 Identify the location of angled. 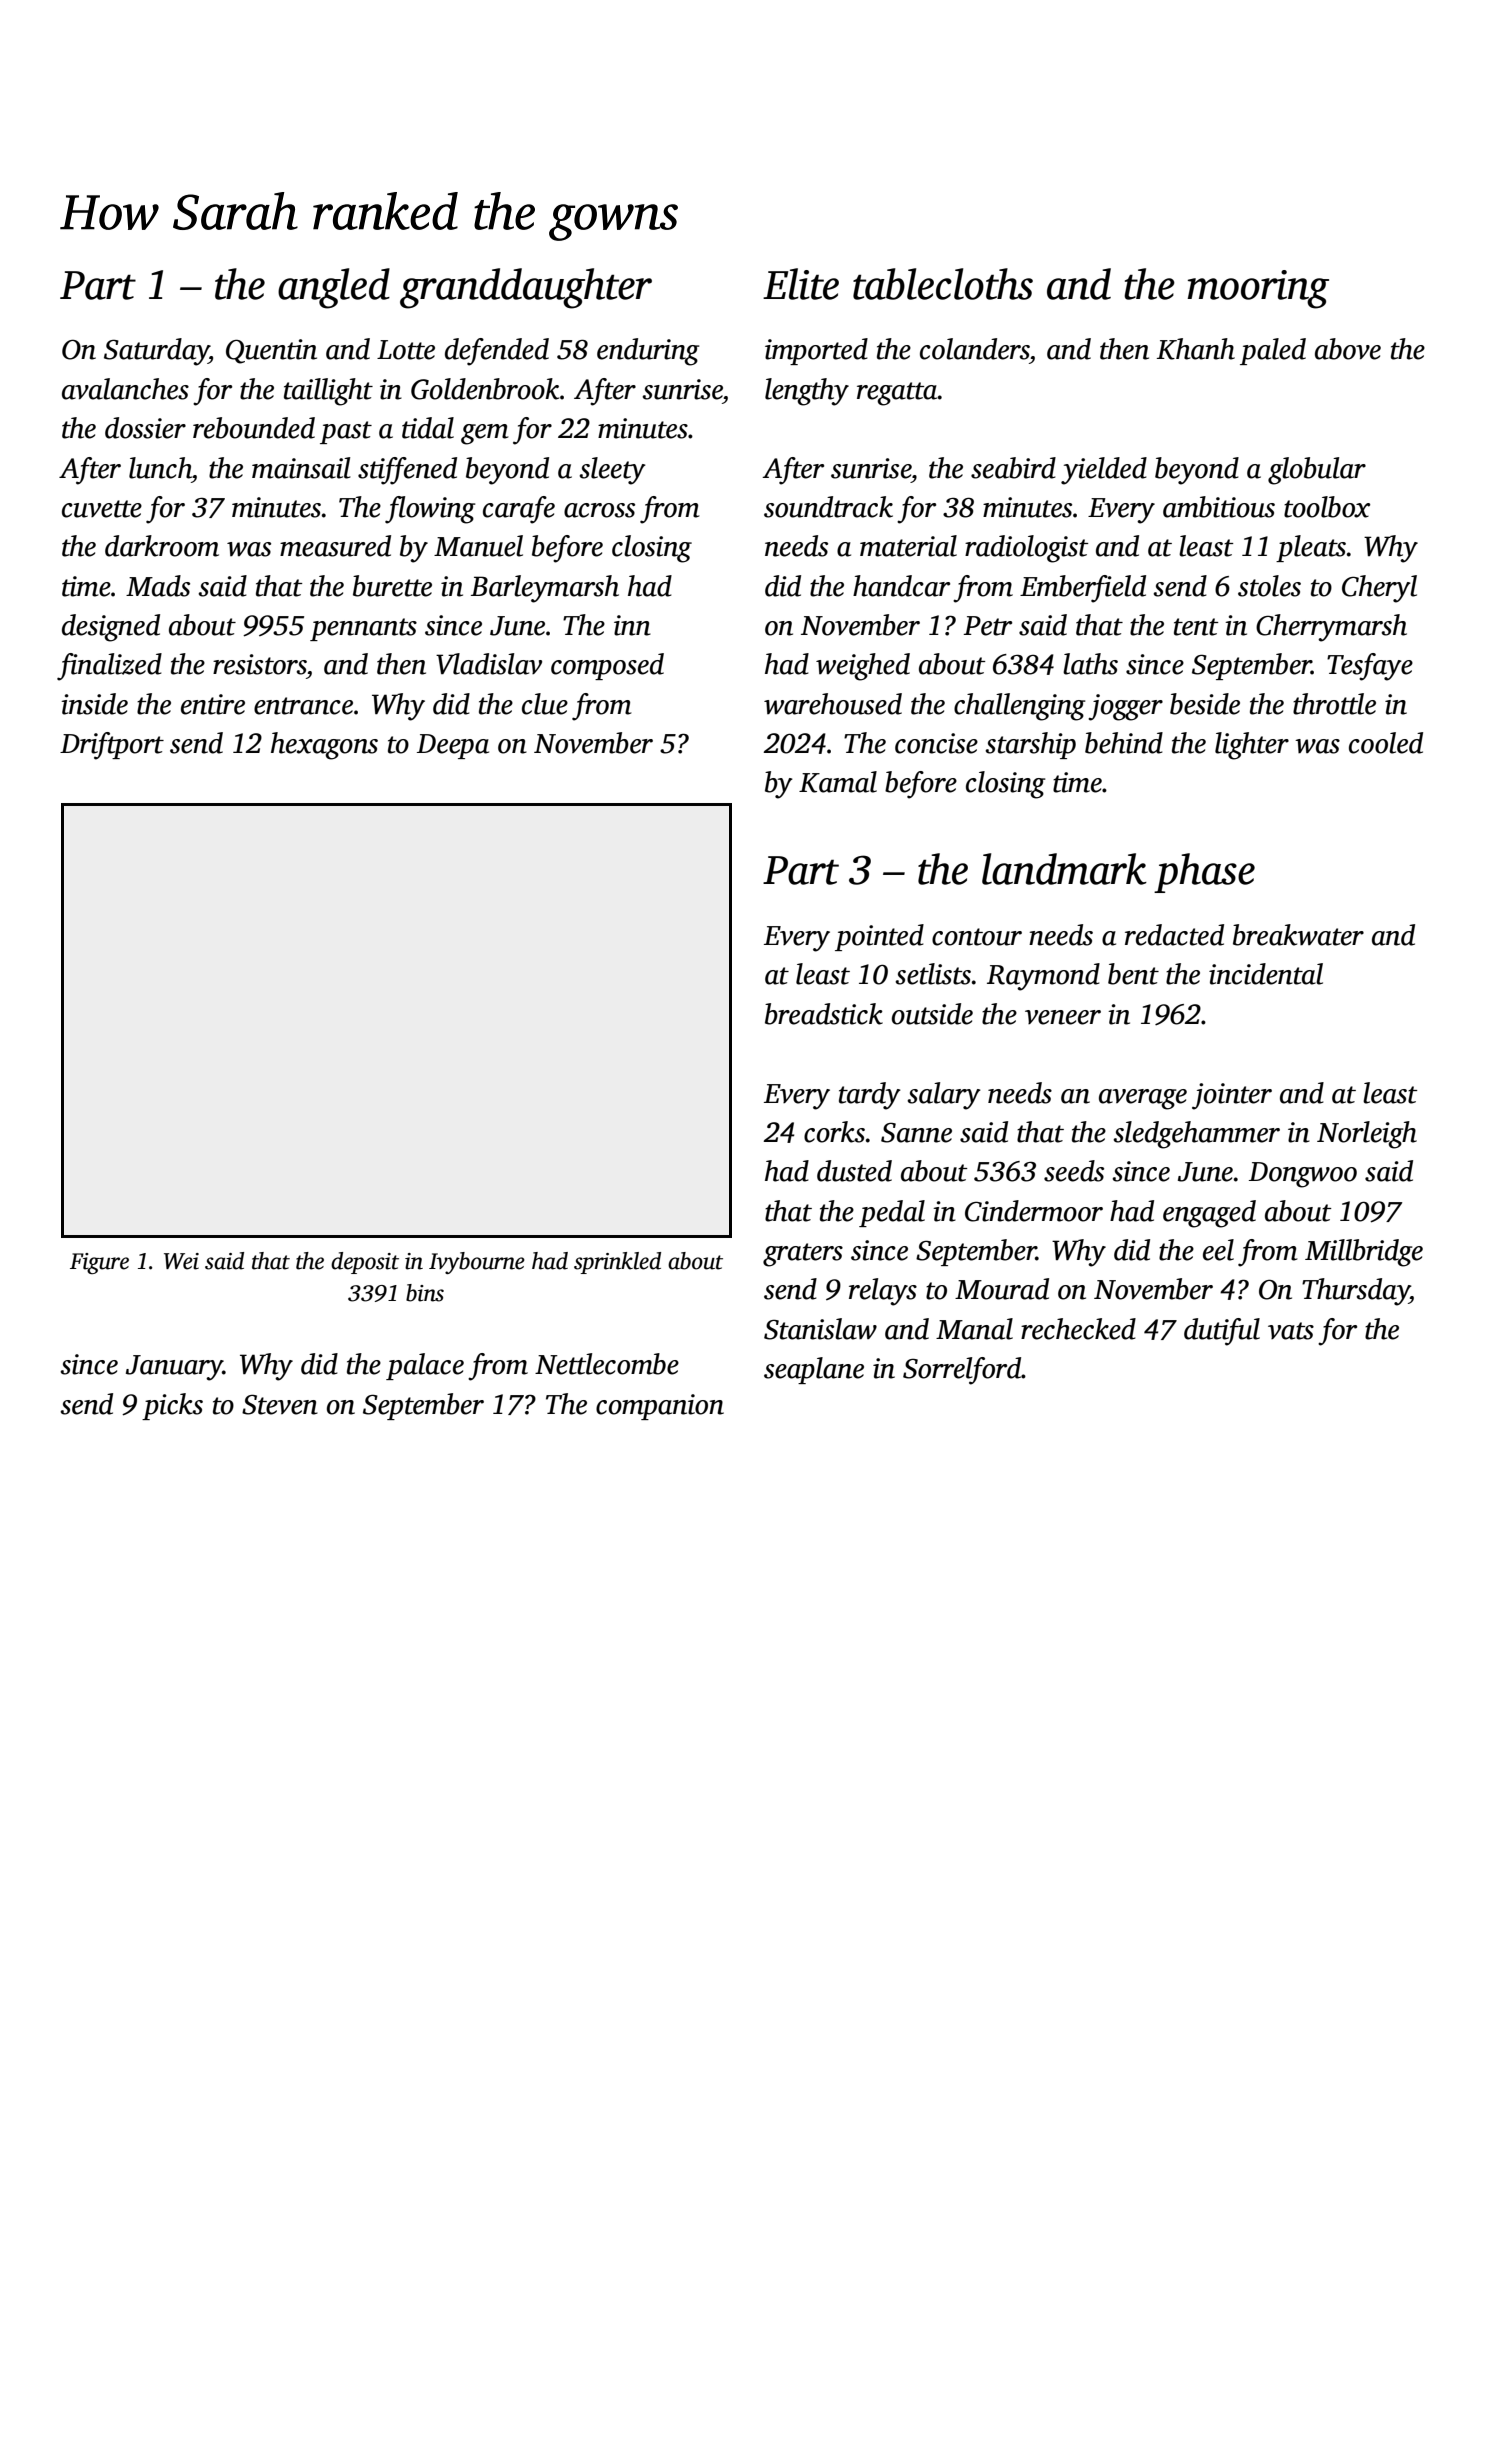
(334, 288).
